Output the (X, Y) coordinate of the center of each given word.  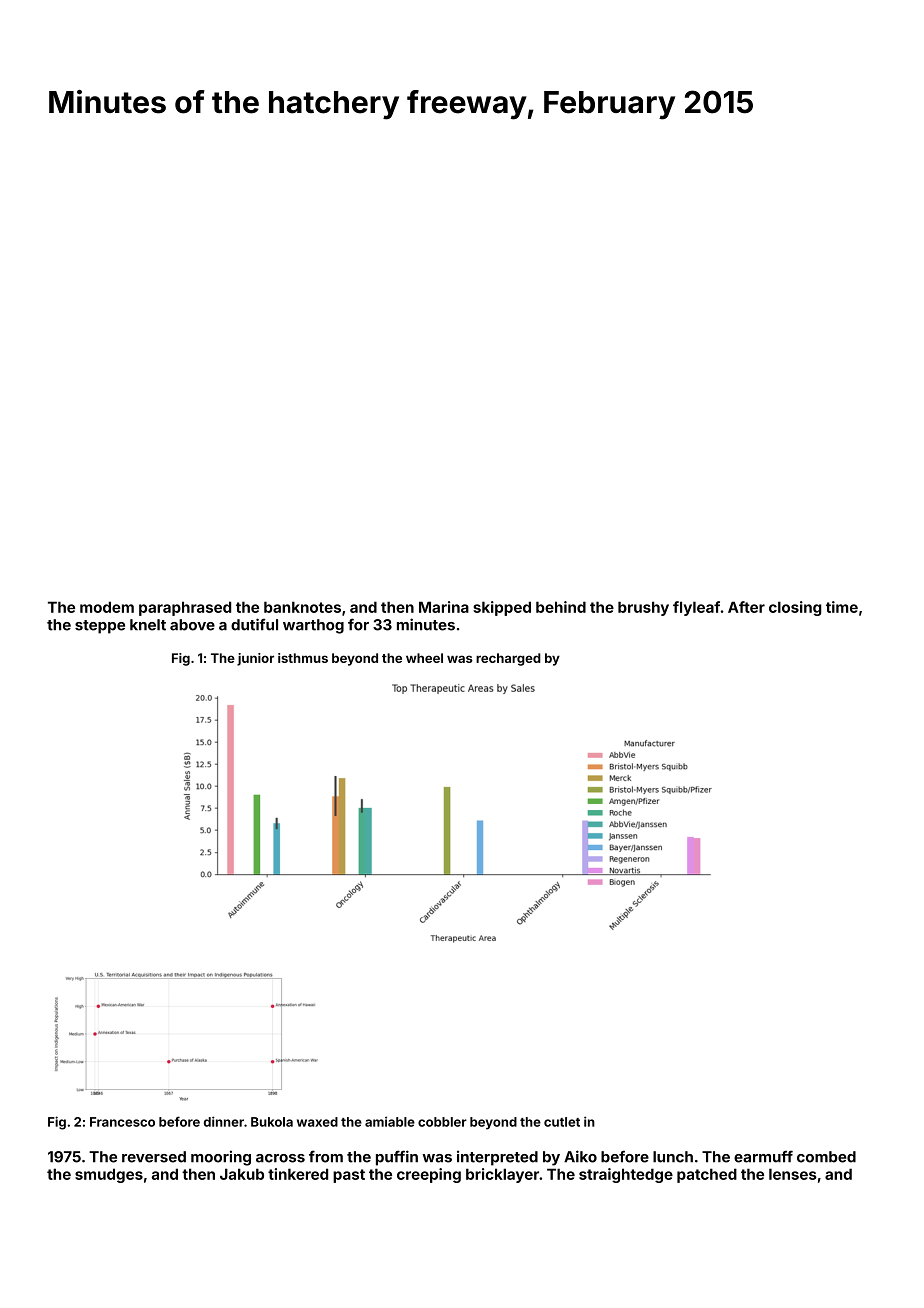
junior (255, 659)
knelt (148, 625)
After (746, 607)
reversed (154, 1157)
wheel (424, 658)
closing (795, 608)
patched (707, 1175)
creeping (429, 1175)
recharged (508, 659)
